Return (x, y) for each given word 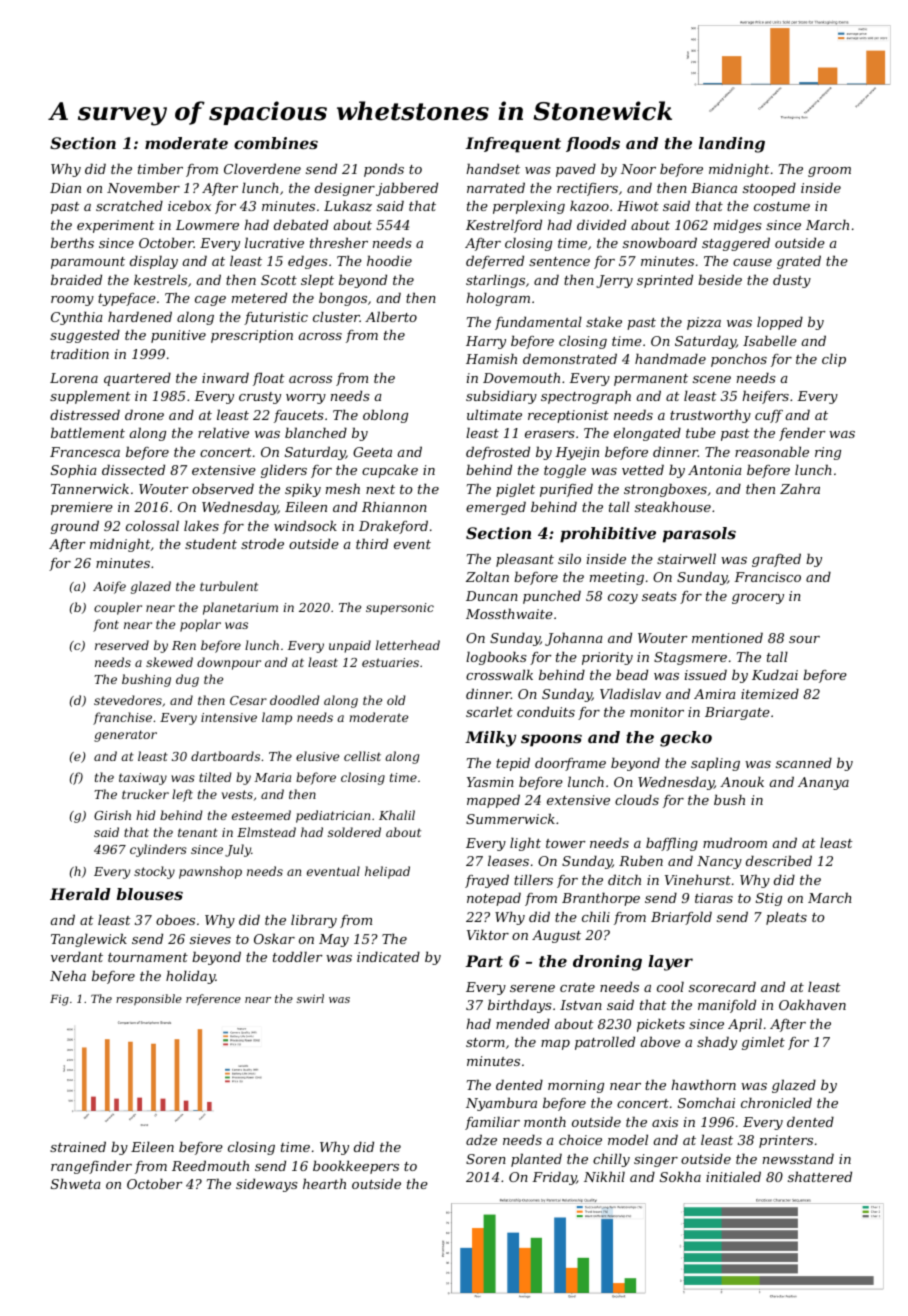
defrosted (498, 453)
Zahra (800, 488)
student (211, 543)
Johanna (574, 639)
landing (732, 145)
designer (345, 189)
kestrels (160, 279)
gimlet (763, 1043)
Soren (486, 1159)
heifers (765, 397)
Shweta (76, 1183)
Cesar (248, 700)
